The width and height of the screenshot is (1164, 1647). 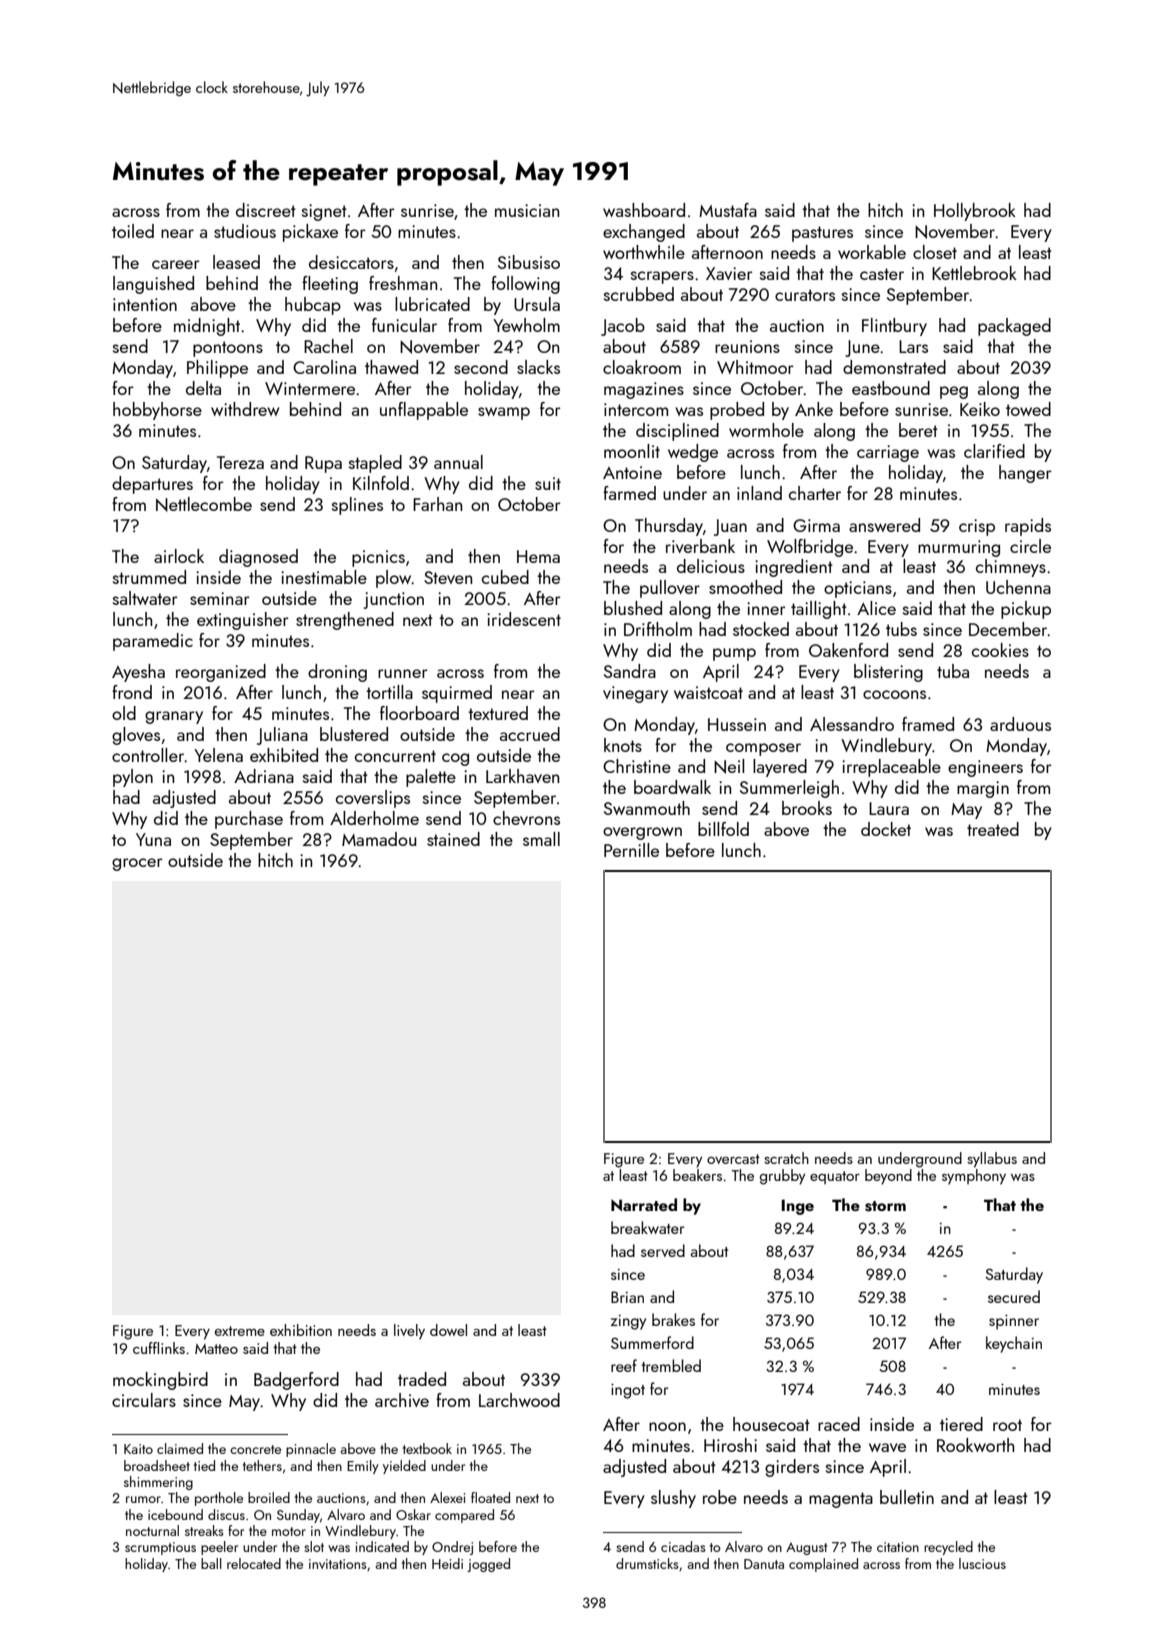 I want to click on desiccators, so click(x=351, y=262).
